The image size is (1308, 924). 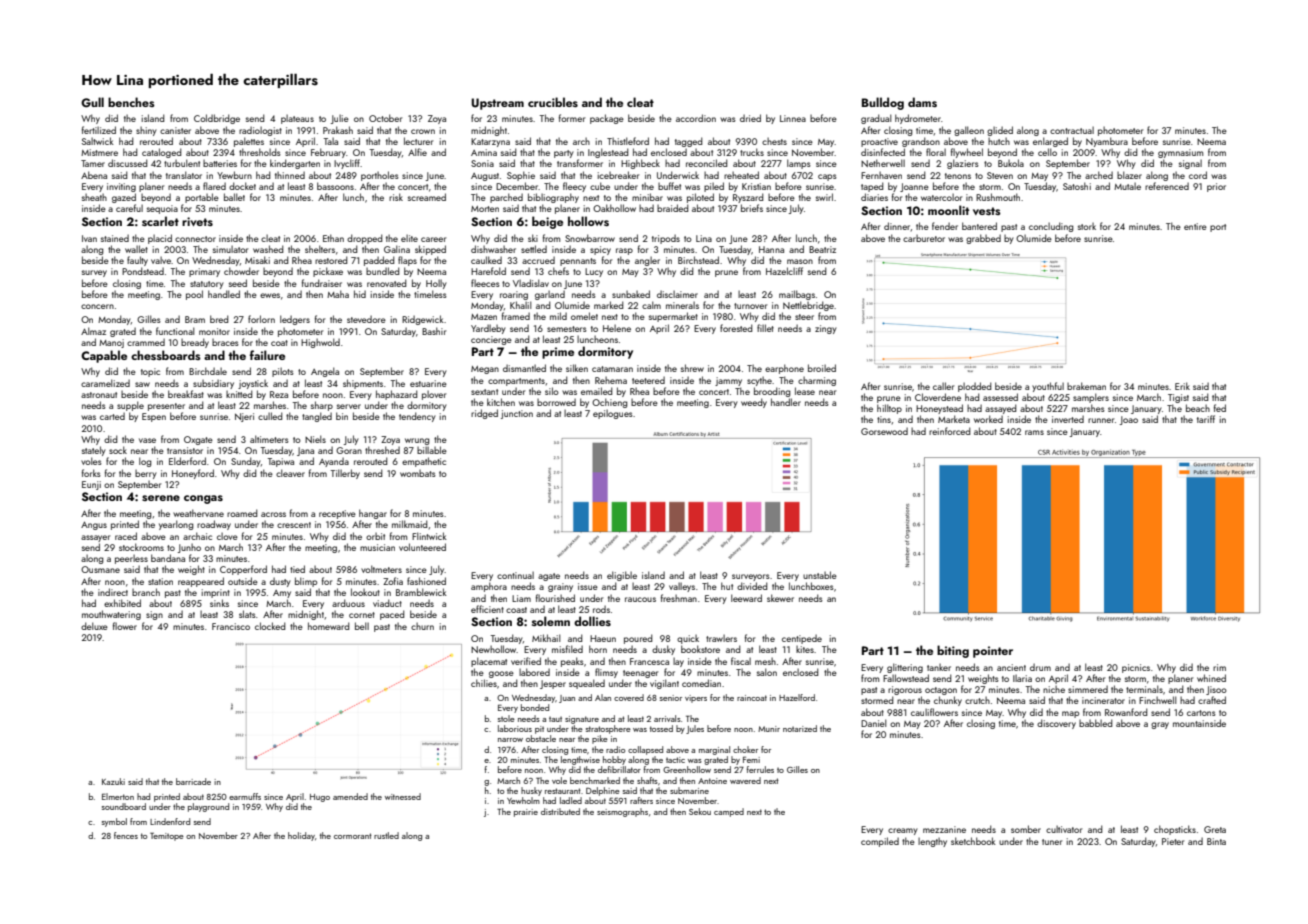 I want to click on dams, so click(x=922, y=102).
